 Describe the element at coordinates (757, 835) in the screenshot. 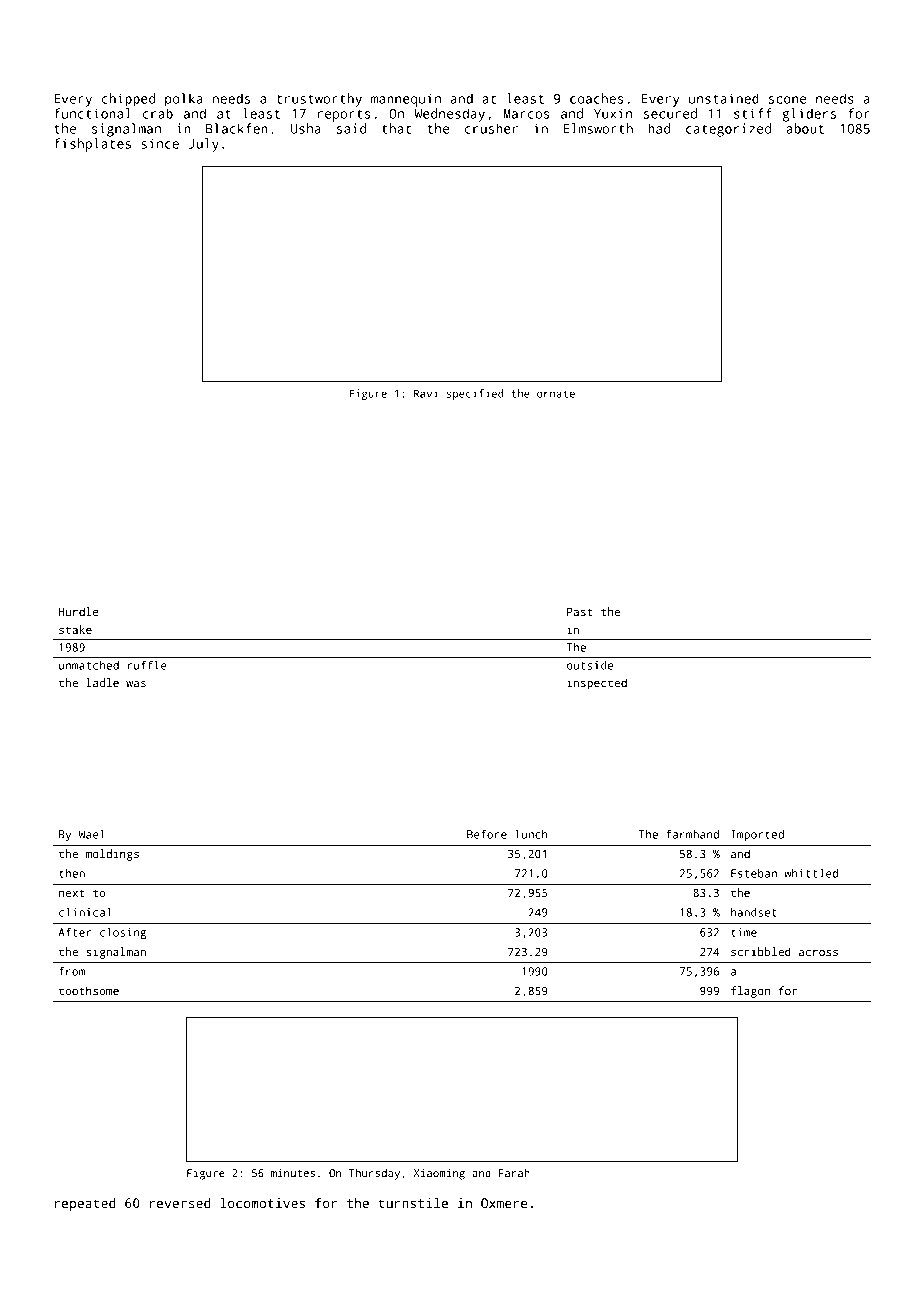

I see `Imported` at that location.
